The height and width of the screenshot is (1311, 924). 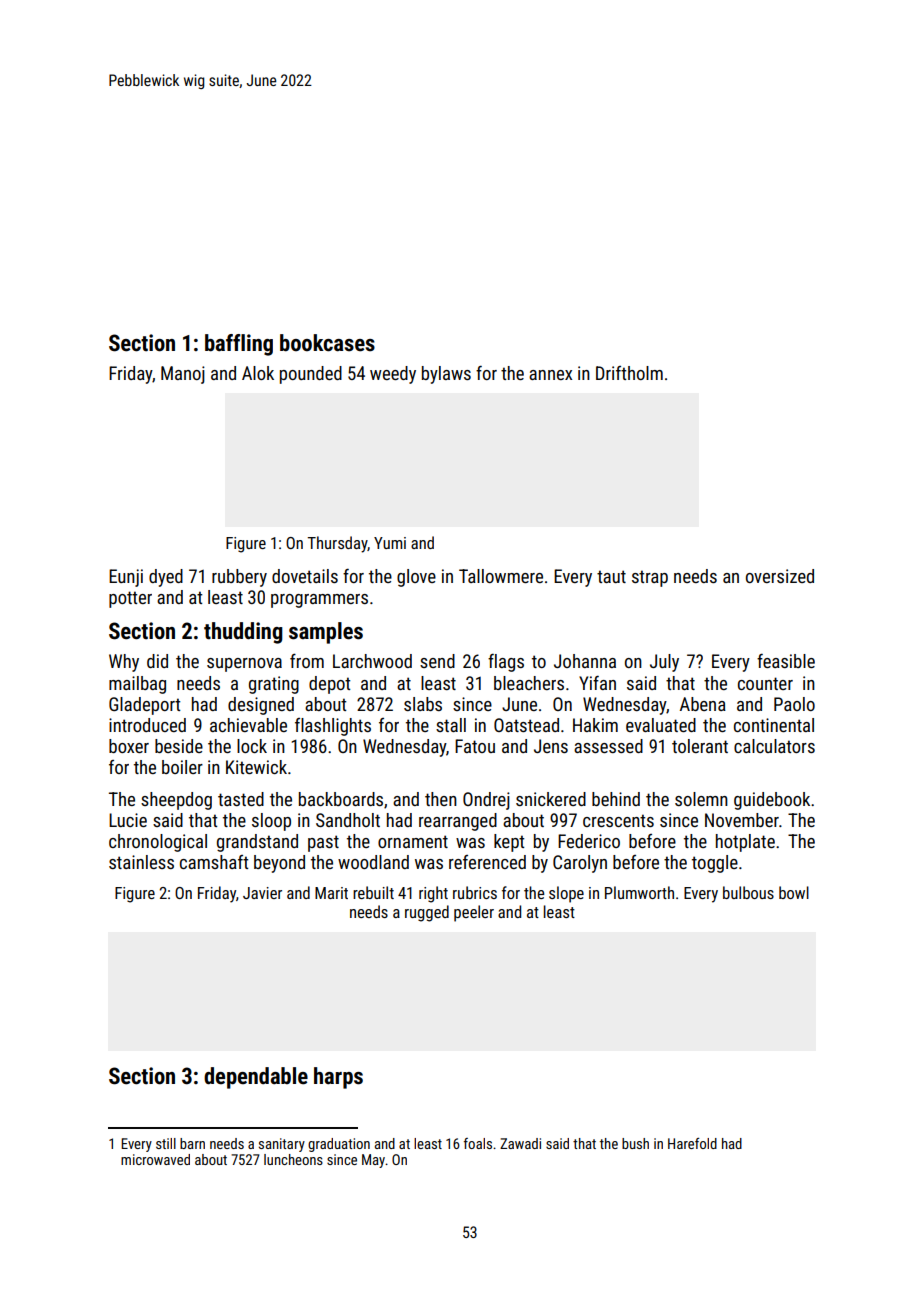 What do you see at coordinates (639, 892) in the screenshot?
I see `Plumworth` at bounding box center [639, 892].
